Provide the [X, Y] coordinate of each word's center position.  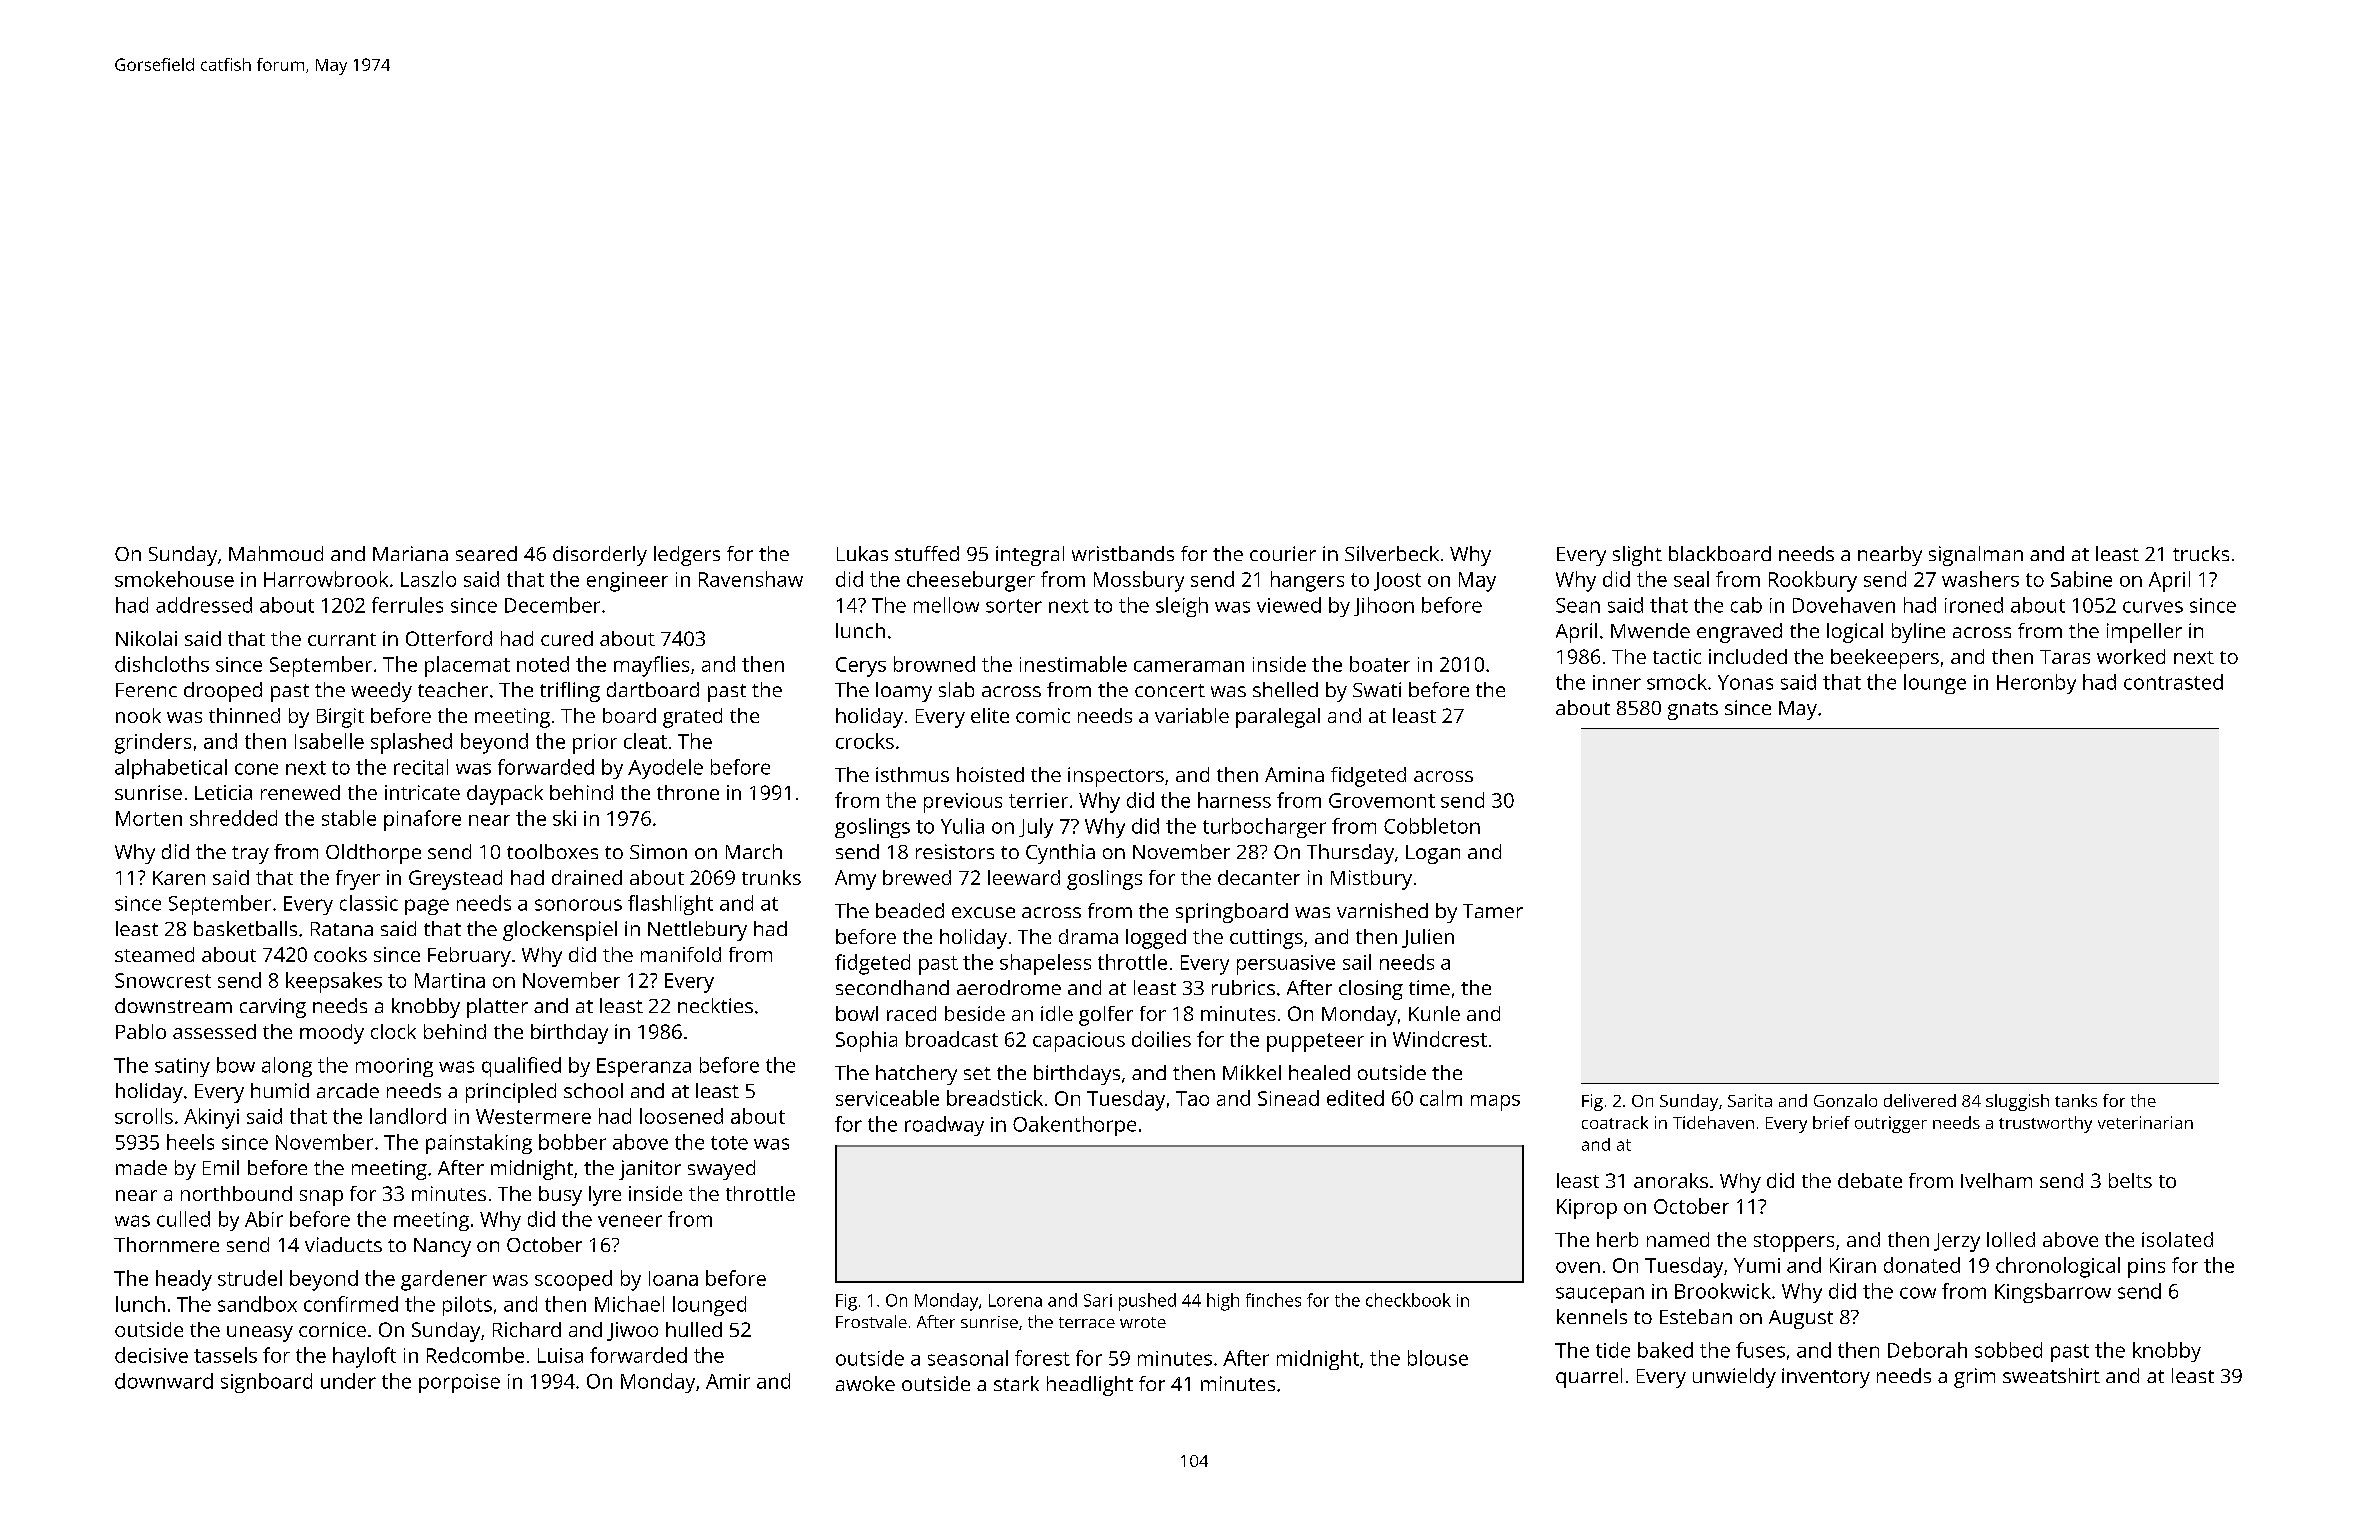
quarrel [1589, 1378]
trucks [2201, 553]
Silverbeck [1392, 553]
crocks [865, 741]
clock [393, 1031]
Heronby [2036, 684]
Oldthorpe [373, 854]
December [552, 605]
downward [164, 1381]
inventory [1826, 1378]
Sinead [1288, 1098]
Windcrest [1440, 1039]
